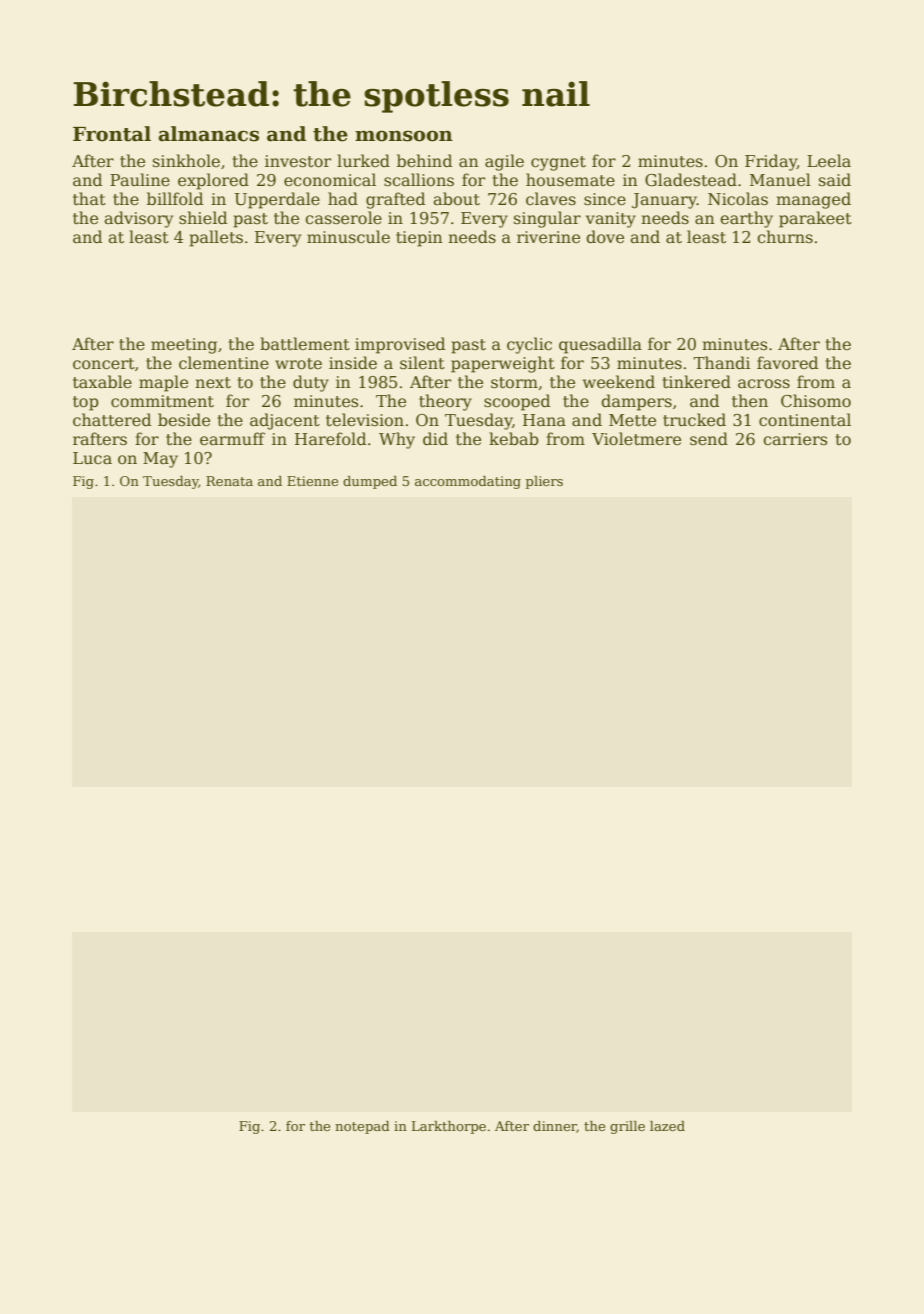 Image resolution: width=924 pixels, height=1314 pixels. Describe the element at coordinates (805, 420) in the screenshot. I see `continental` at that location.
